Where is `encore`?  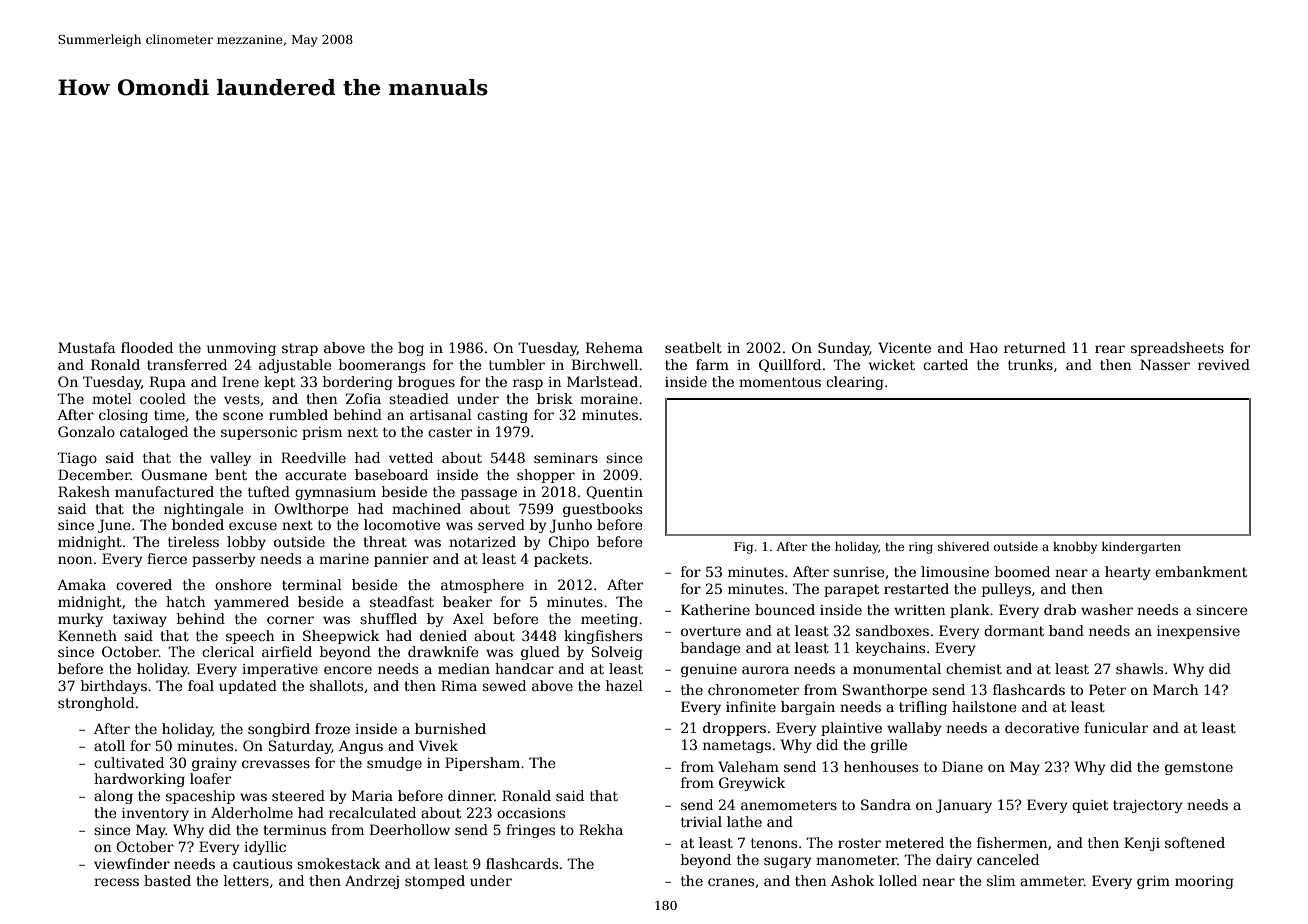
encore is located at coordinates (348, 670).
